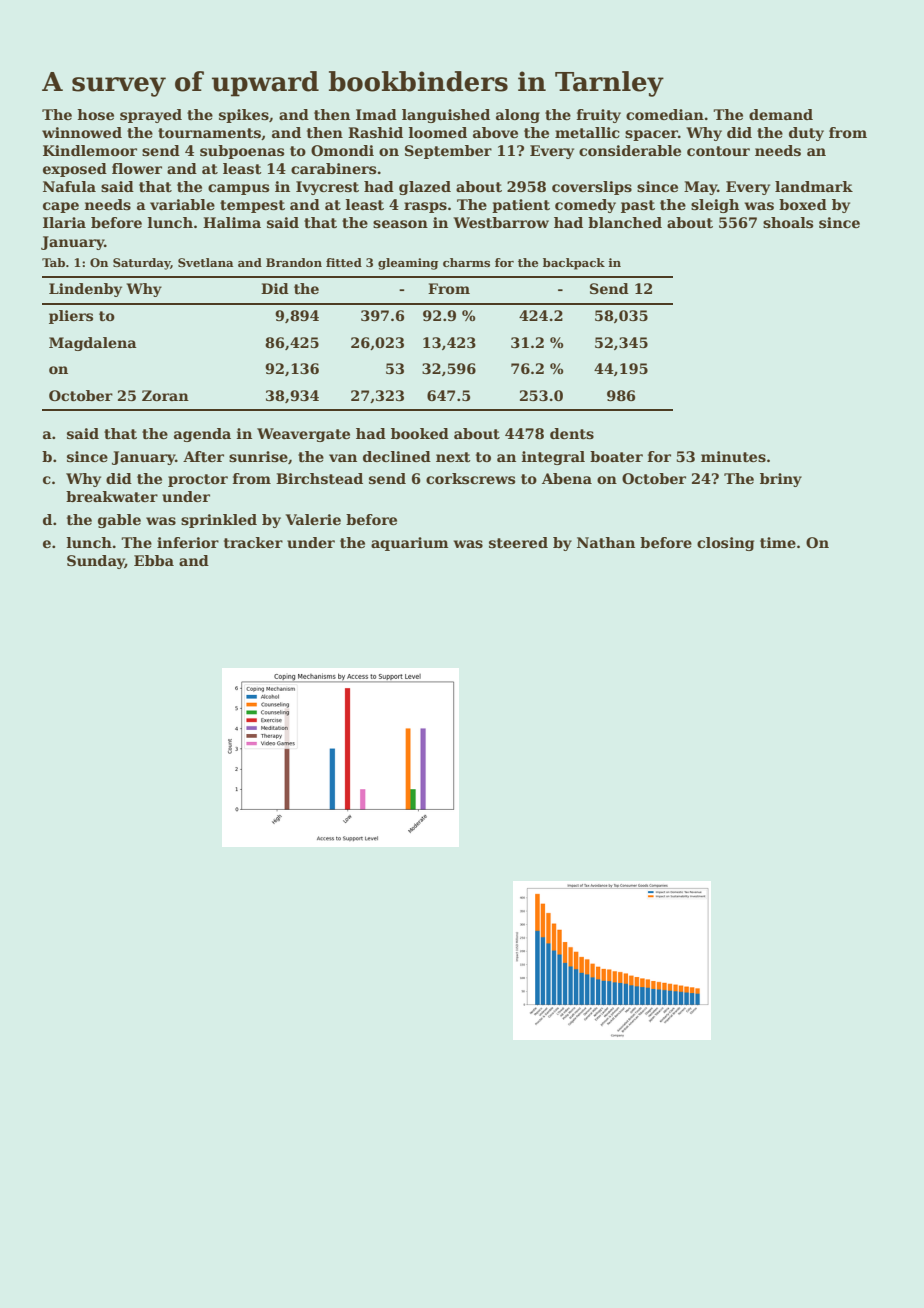 The image size is (924, 1308). I want to click on dents, so click(572, 433).
